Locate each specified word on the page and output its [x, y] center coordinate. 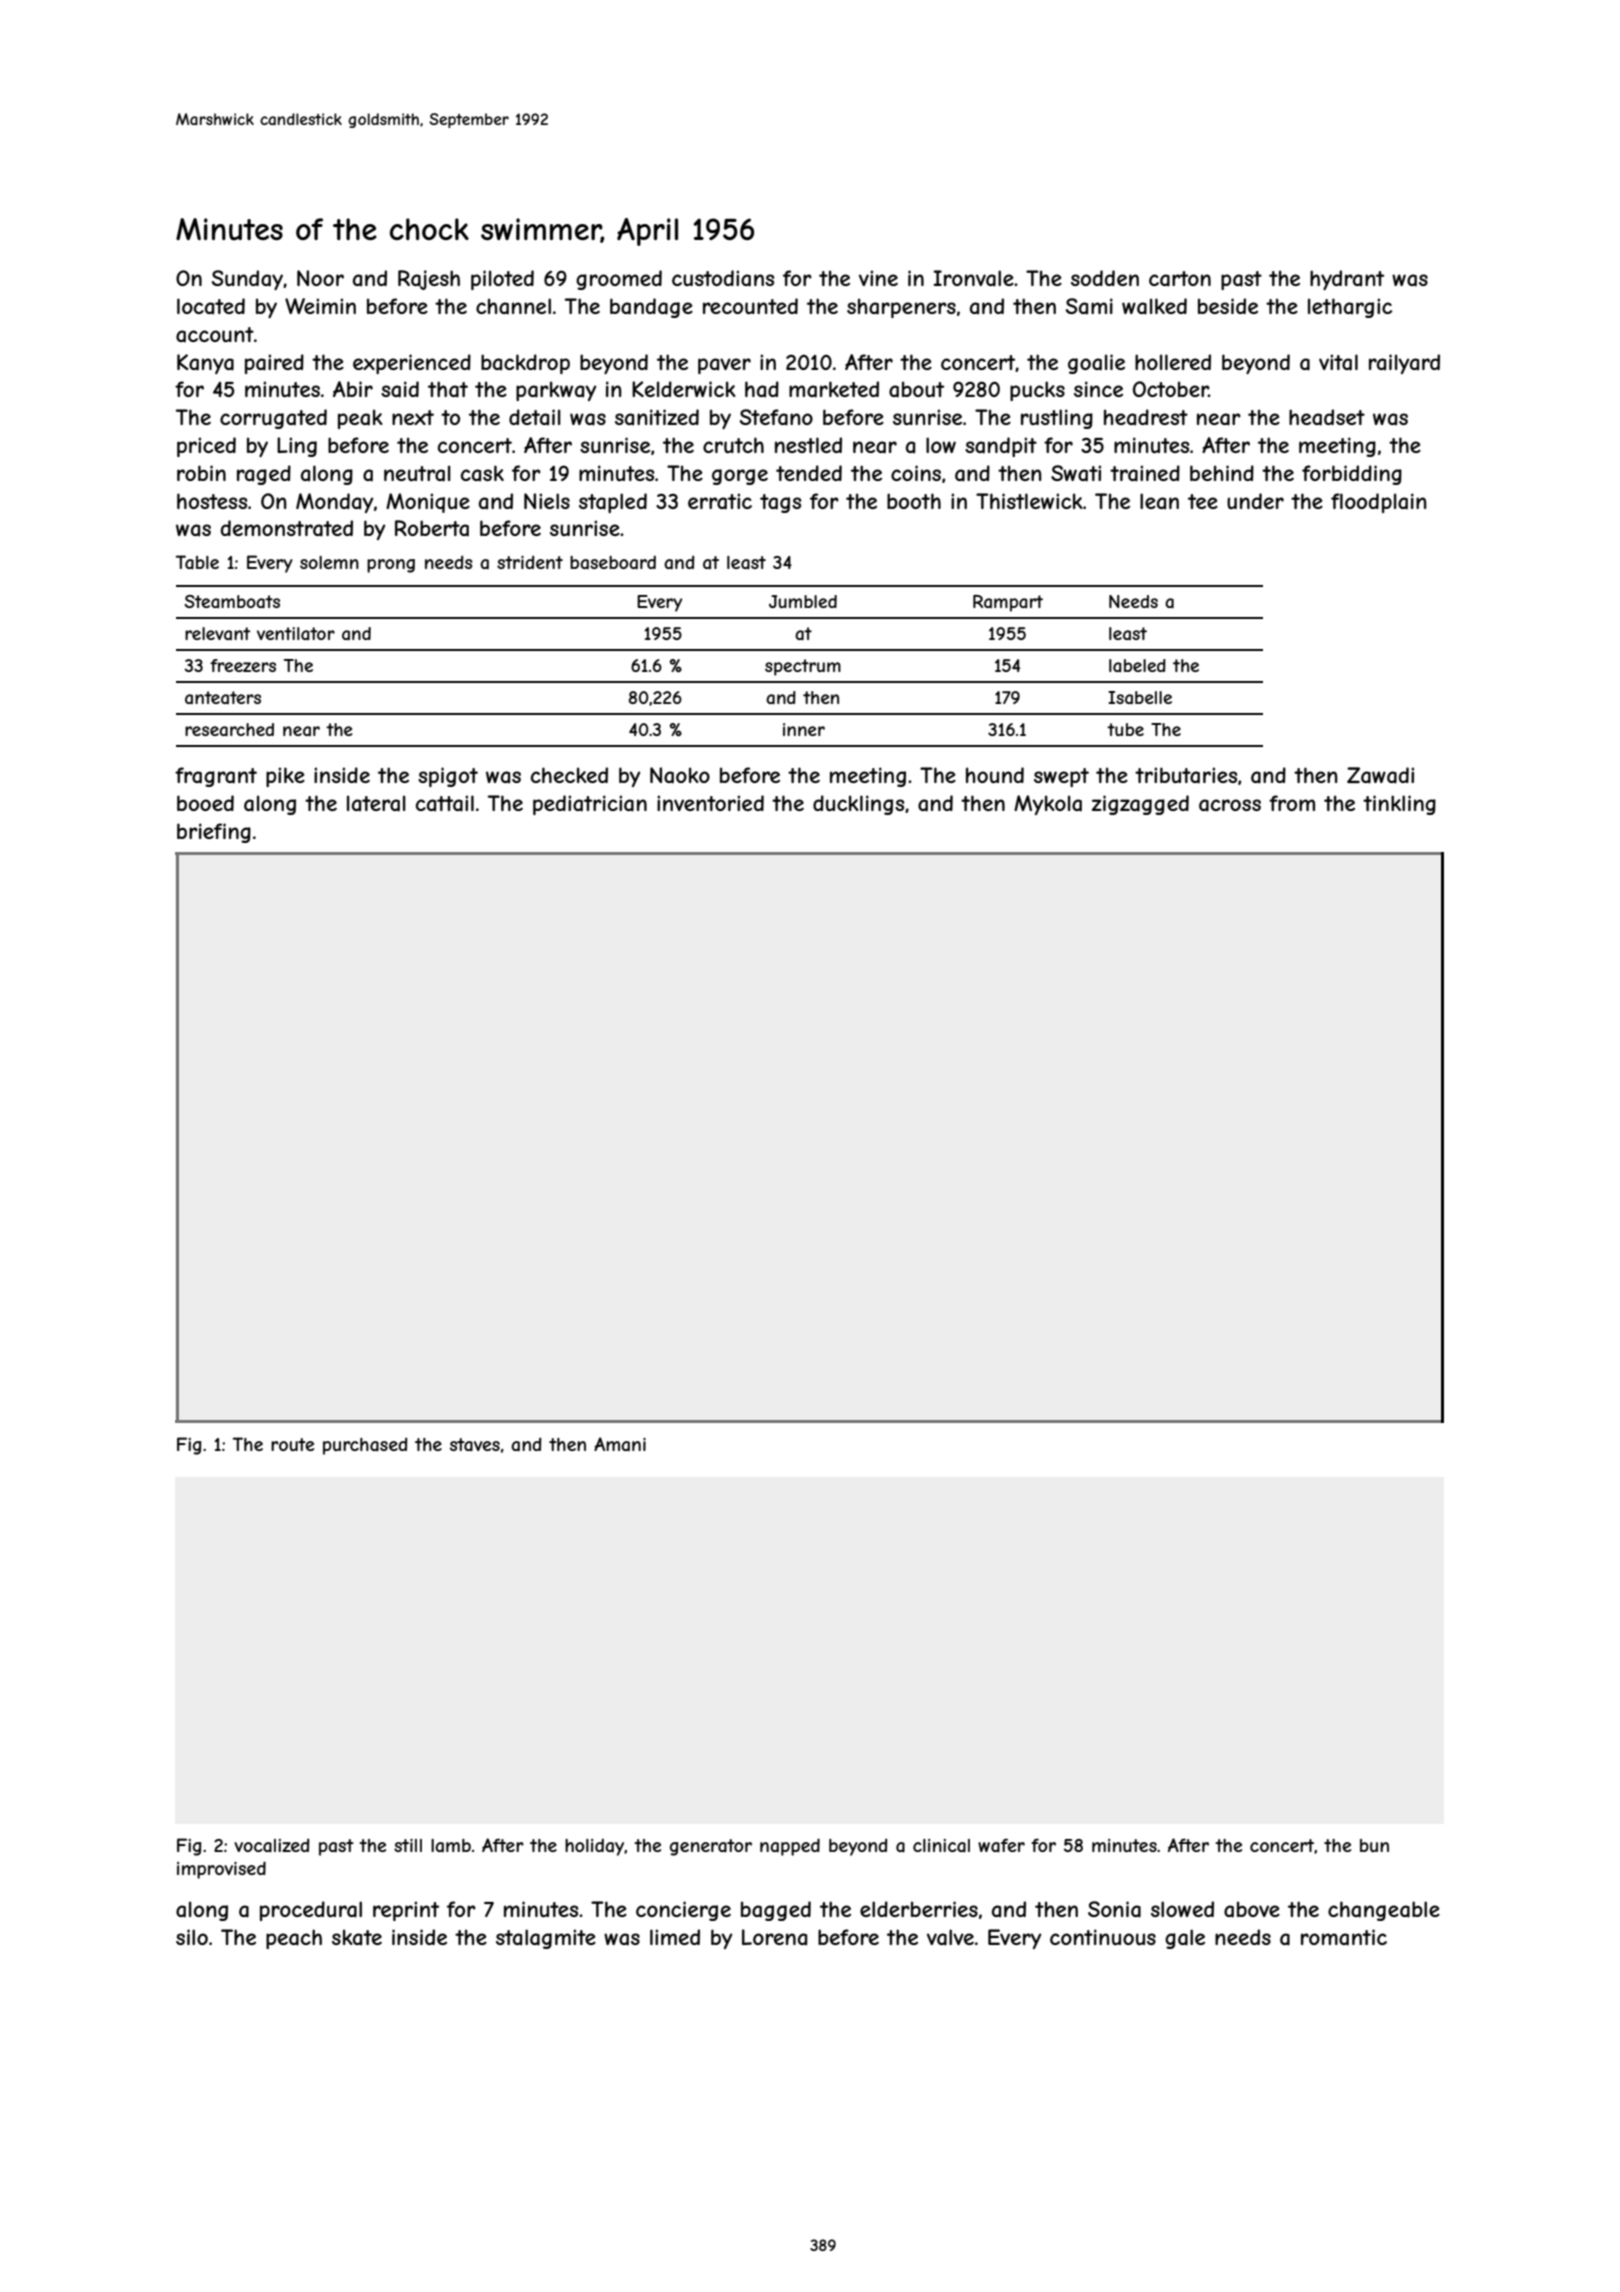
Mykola [1048, 805]
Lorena [774, 1937]
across [1230, 805]
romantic [1344, 1937]
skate [357, 1937]
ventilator [296, 633]
